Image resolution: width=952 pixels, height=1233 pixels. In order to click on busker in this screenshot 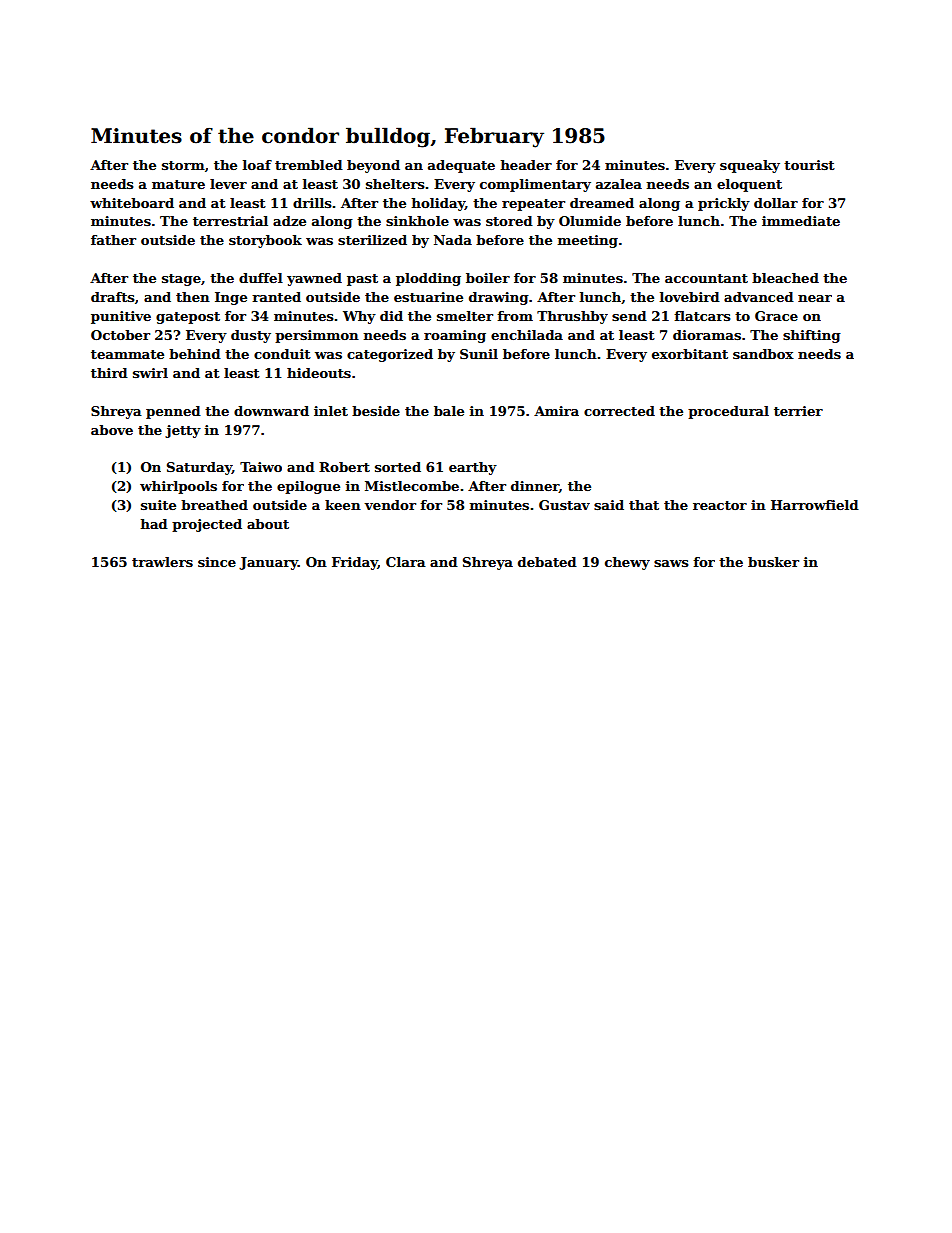, I will do `click(773, 562)`.
